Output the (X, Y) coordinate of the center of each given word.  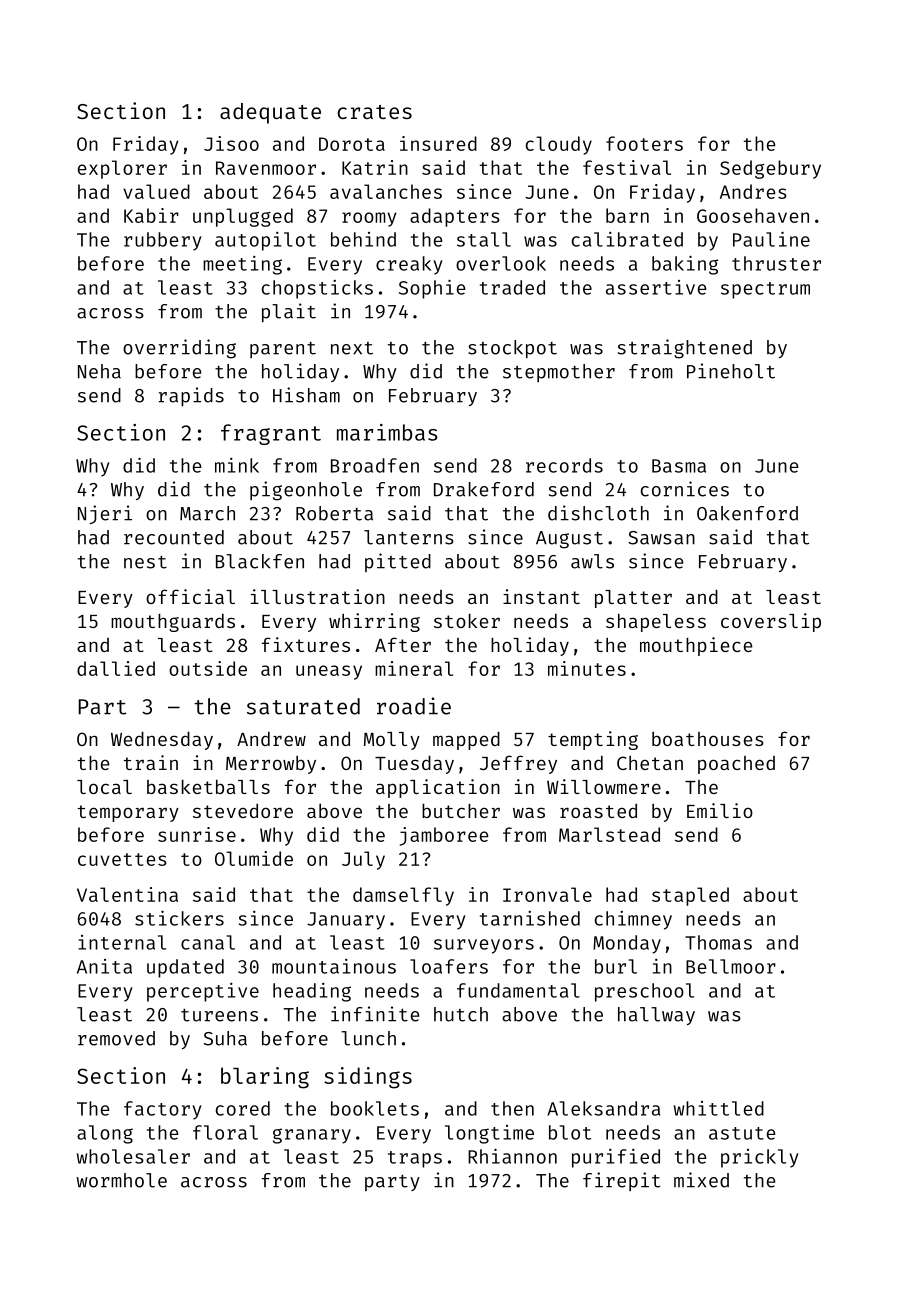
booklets (375, 1108)
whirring (374, 622)
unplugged (243, 217)
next (352, 348)
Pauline (771, 239)
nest (145, 562)
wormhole (121, 1180)
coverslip (771, 622)
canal (208, 942)
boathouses (708, 738)
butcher (461, 811)
